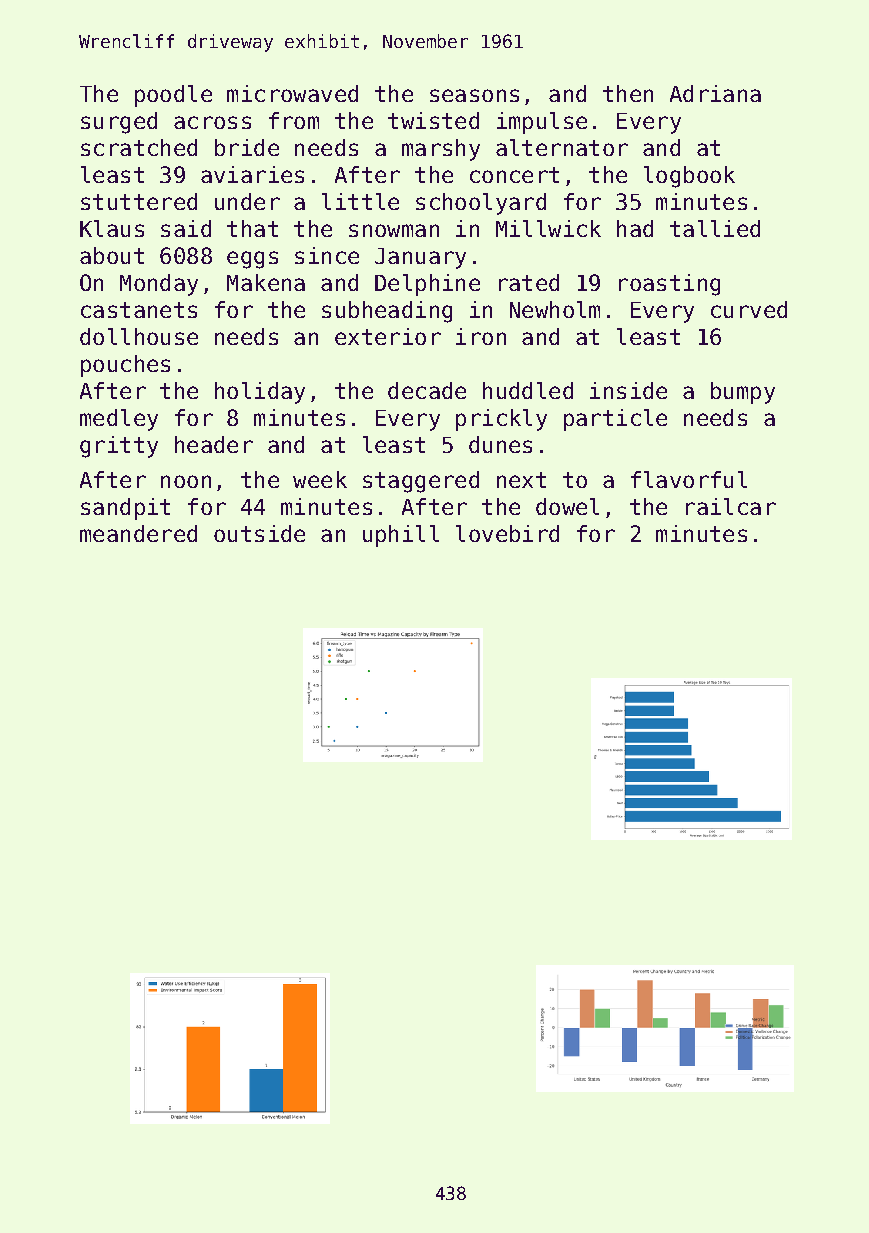 The width and height of the image is (869, 1233). What do you see at coordinates (119, 447) in the image?
I see `gritty` at bounding box center [119, 447].
